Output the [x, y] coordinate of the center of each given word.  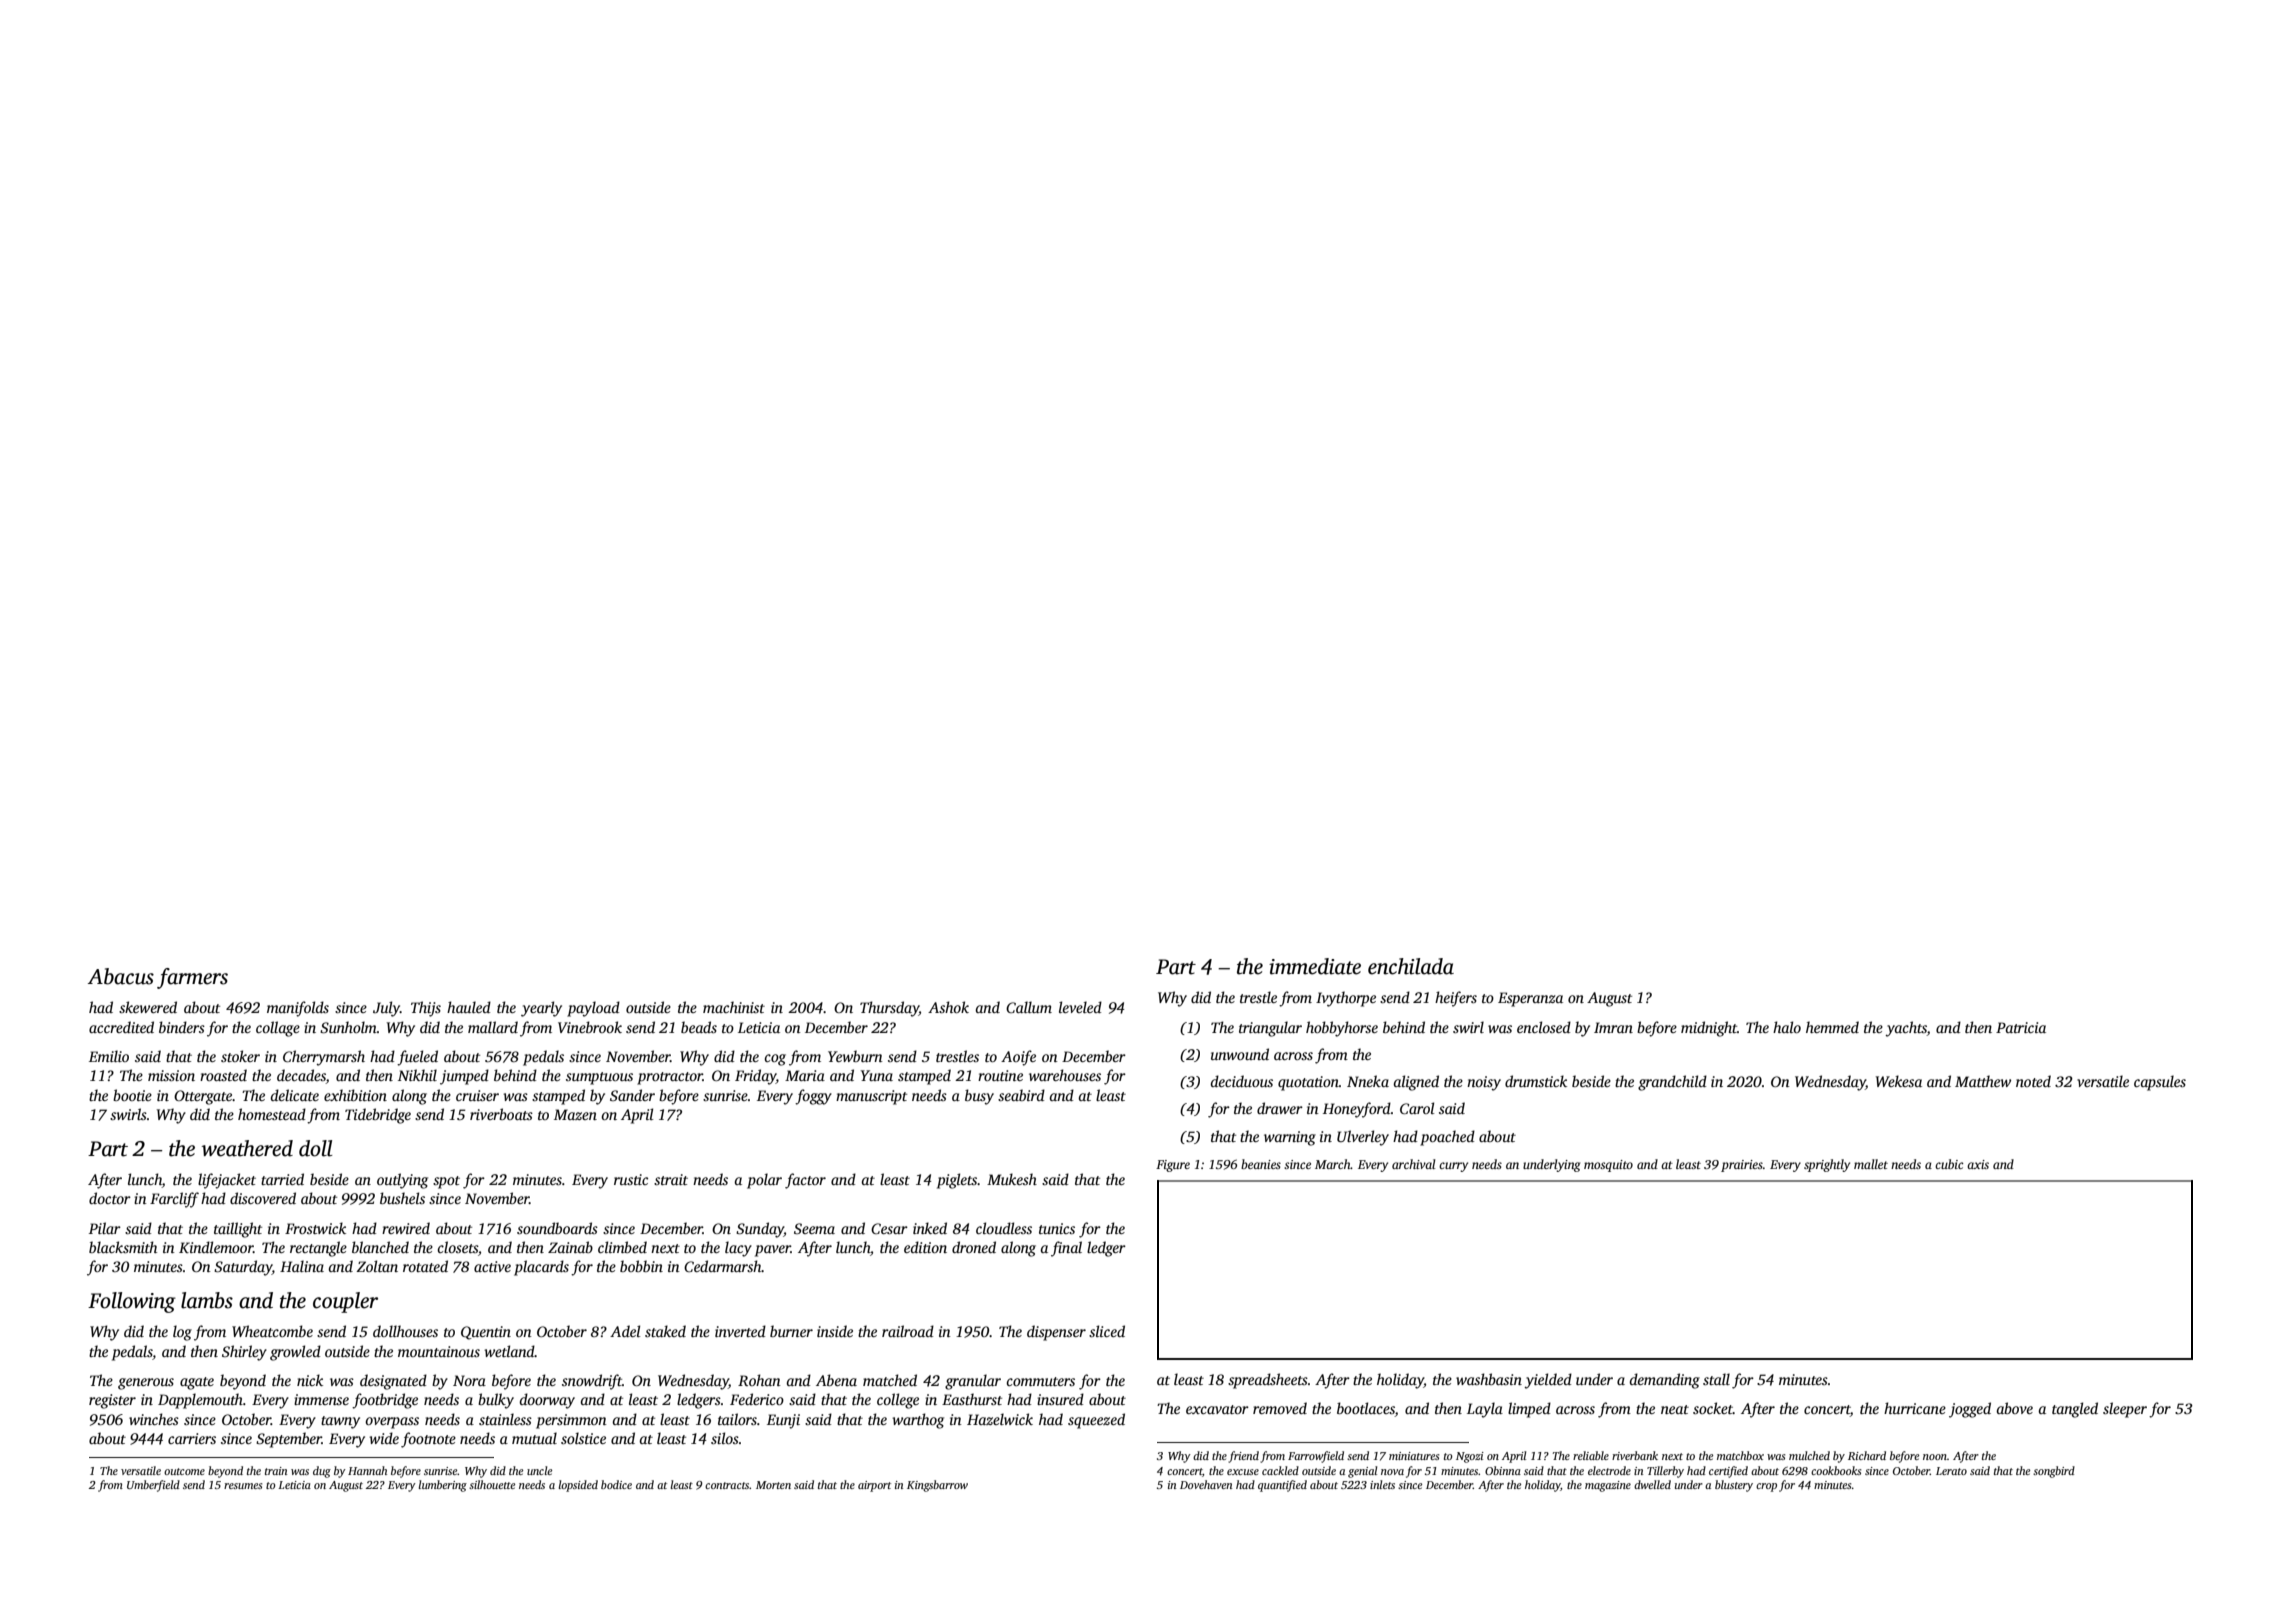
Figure [1173, 1166]
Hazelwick [1000, 1419]
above [2014, 1408]
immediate [1315, 966]
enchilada [1411, 966]
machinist [734, 1007]
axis [1978, 1164]
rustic [631, 1179]
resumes [243, 1486]
